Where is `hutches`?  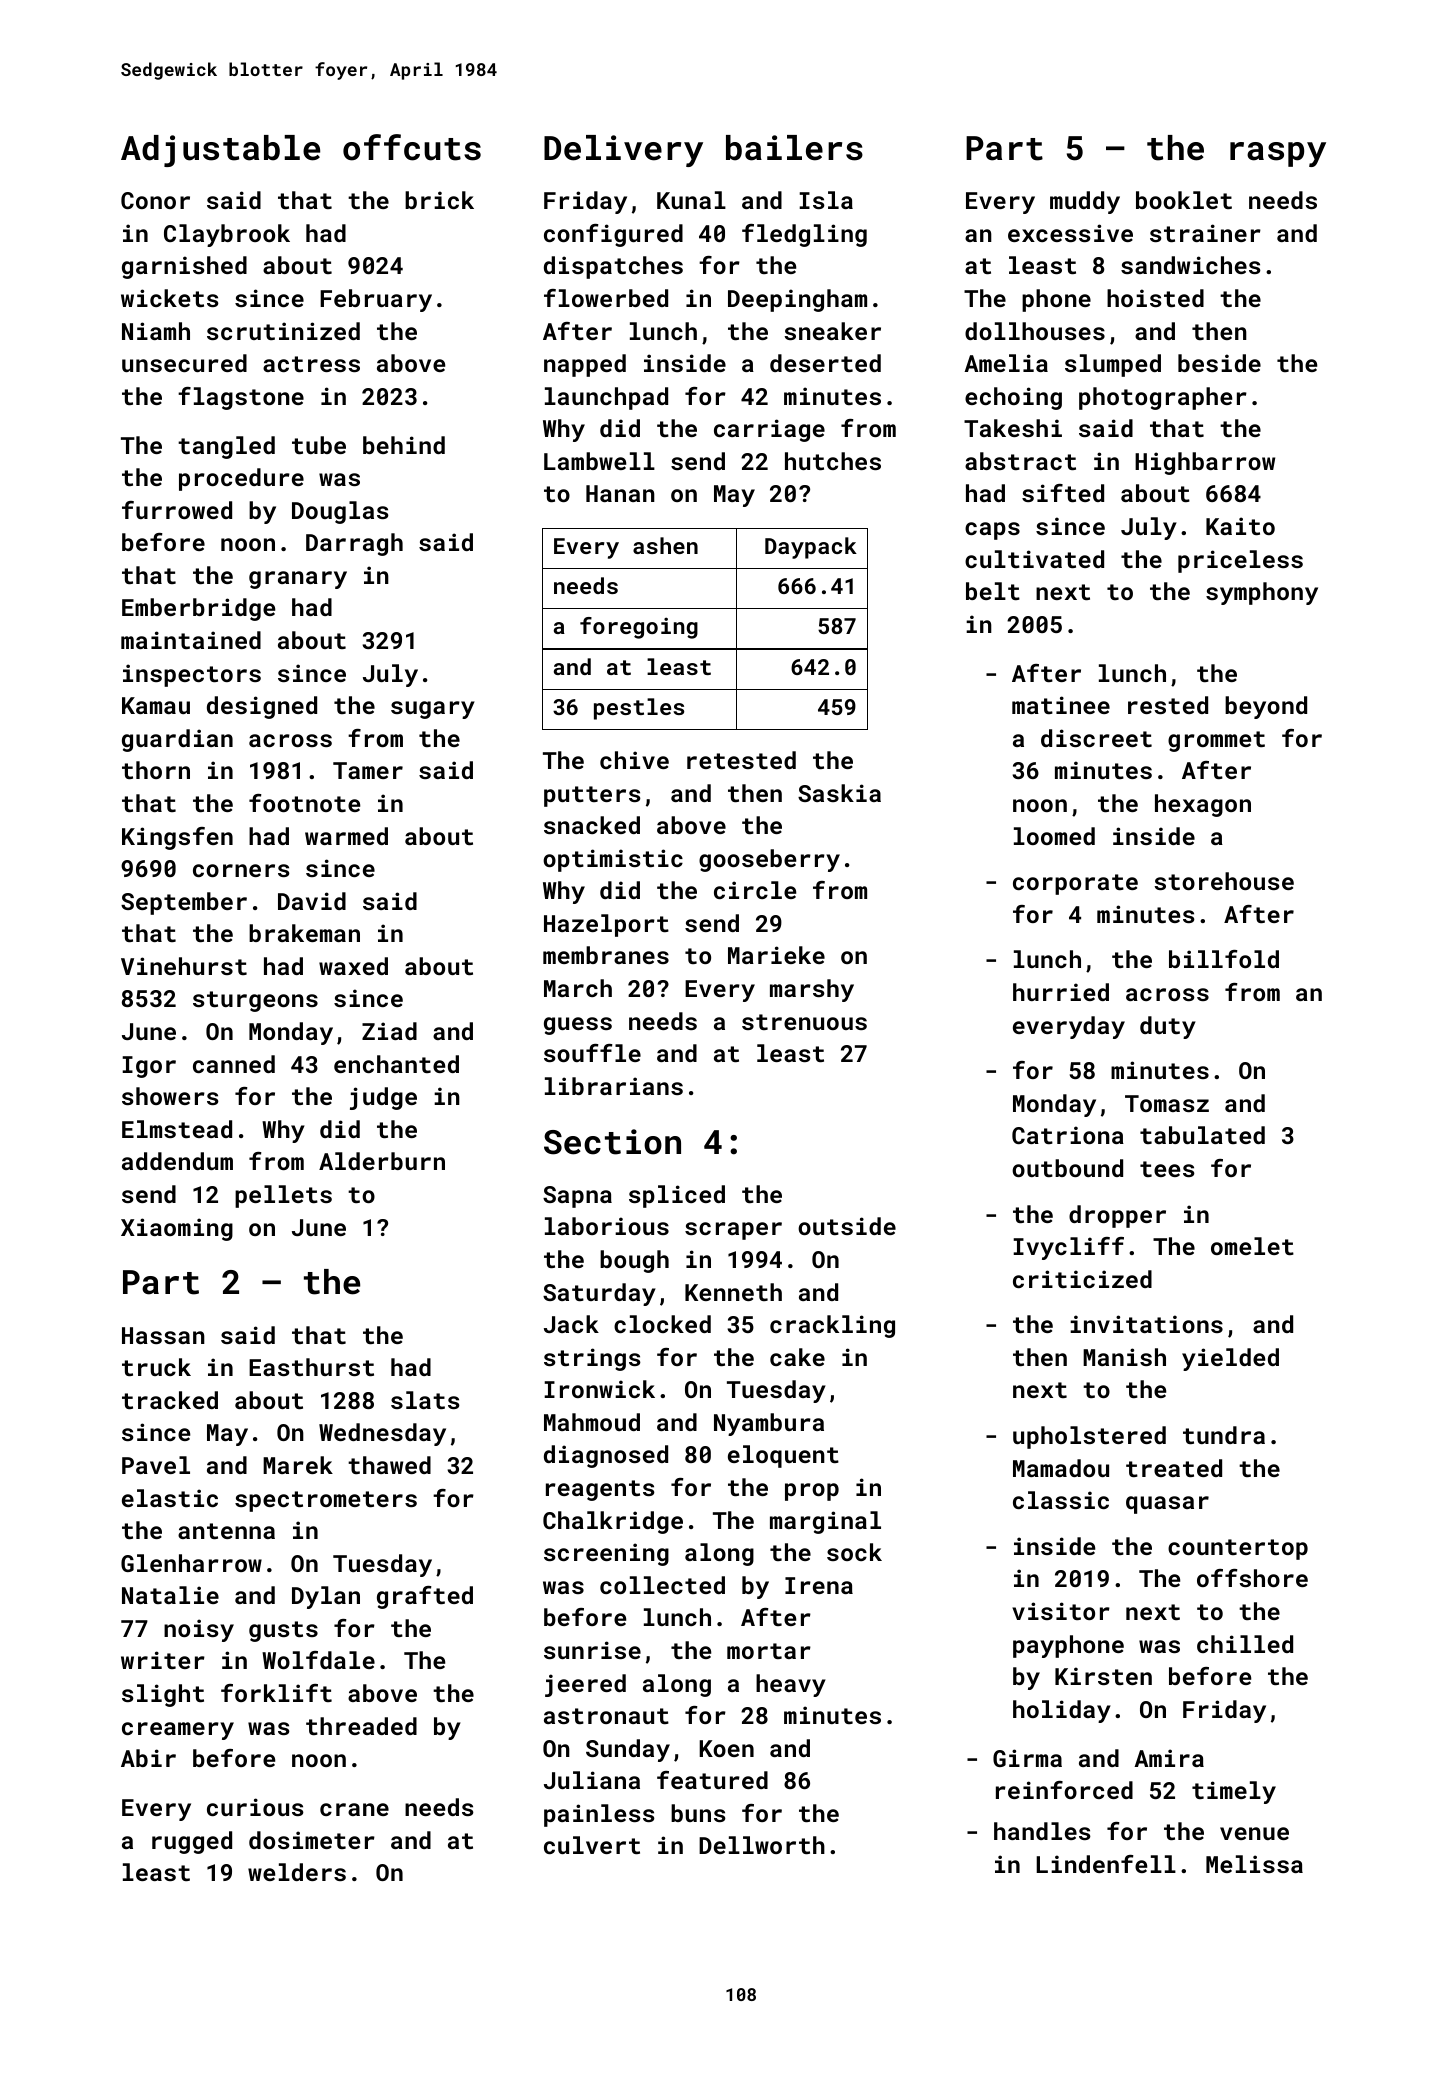 hutches is located at coordinates (833, 461).
